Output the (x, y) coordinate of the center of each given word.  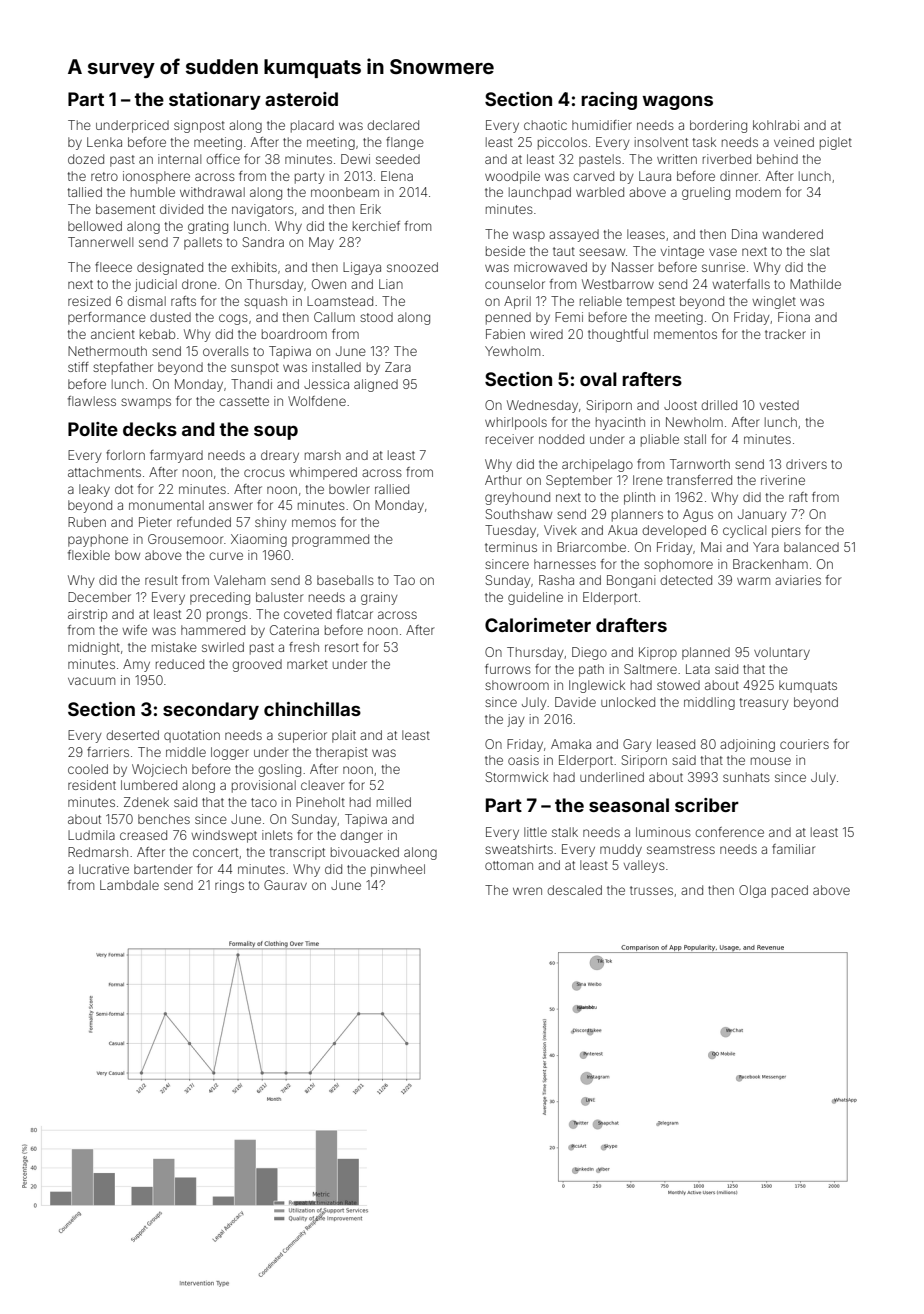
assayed (574, 235)
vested (779, 405)
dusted (170, 317)
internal (179, 159)
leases (646, 234)
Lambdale (129, 885)
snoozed (412, 267)
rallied (392, 489)
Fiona (794, 317)
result (161, 580)
